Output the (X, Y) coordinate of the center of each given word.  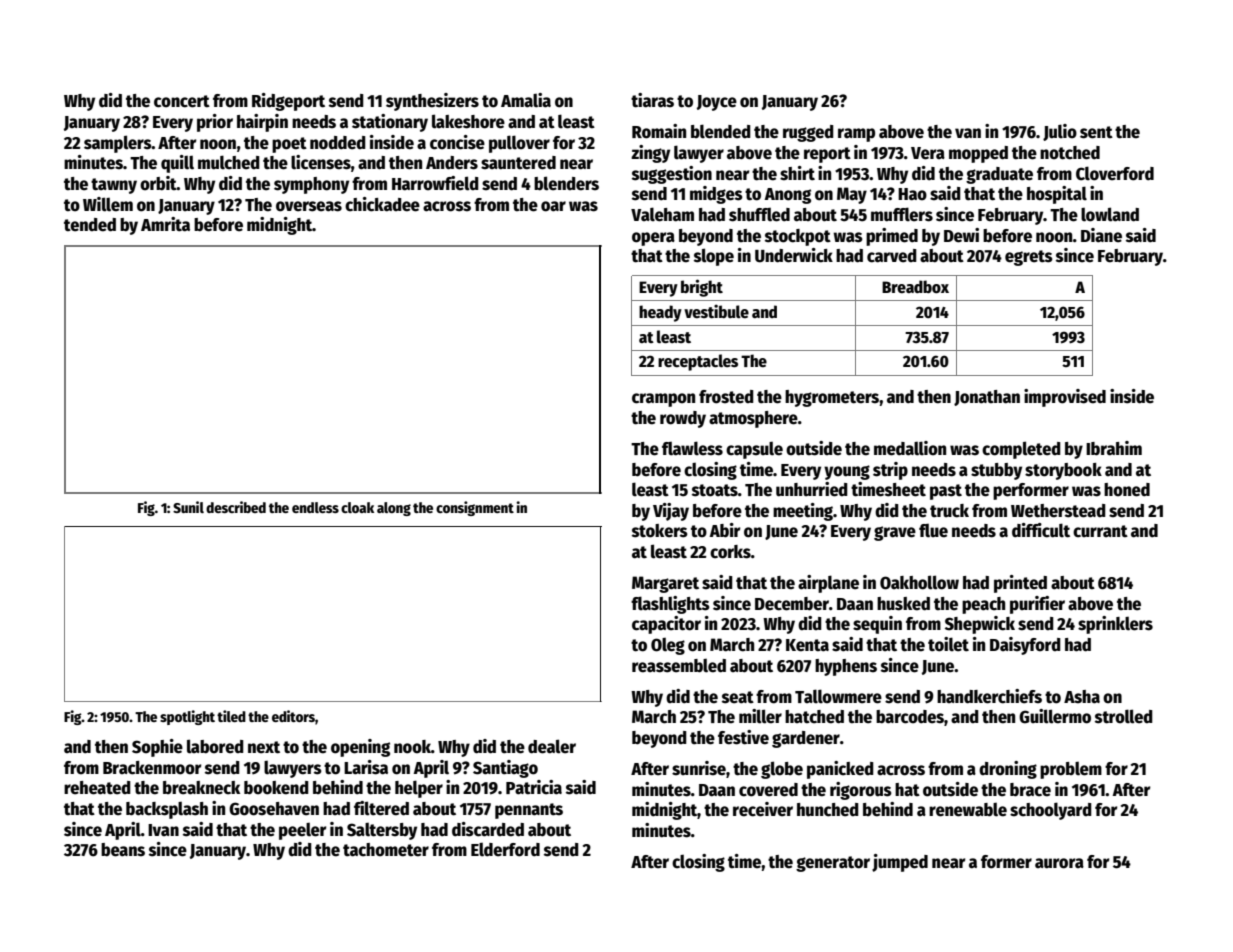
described (236, 507)
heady (660, 313)
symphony (311, 185)
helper (419, 789)
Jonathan (987, 398)
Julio (1060, 132)
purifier (1037, 605)
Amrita (165, 224)
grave (895, 533)
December (792, 604)
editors (293, 716)
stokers (660, 531)
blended (721, 131)
